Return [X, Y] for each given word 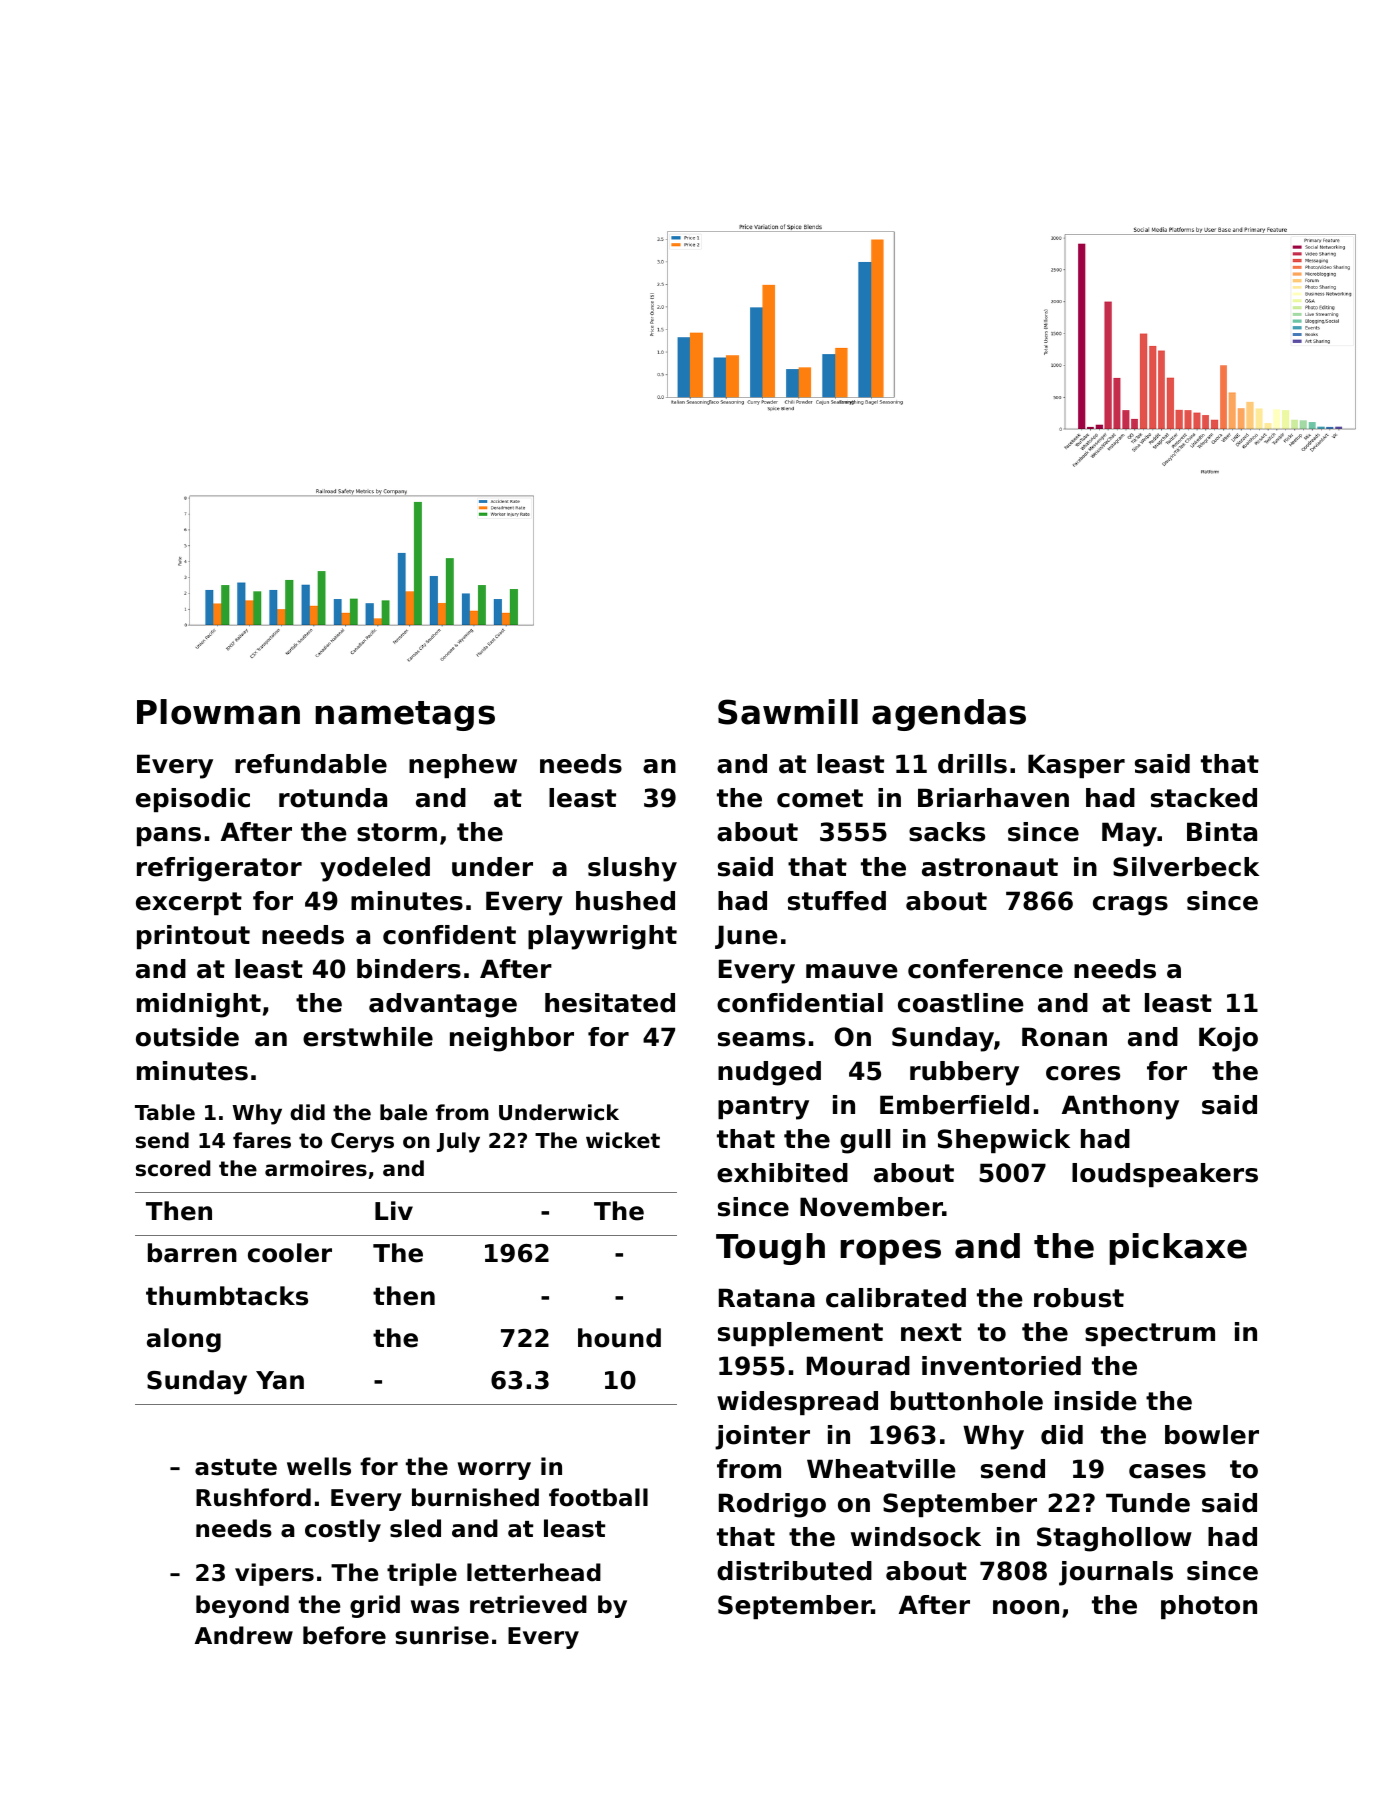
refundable [311, 764]
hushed [625, 901]
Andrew [244, 1635]
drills [972, 764]
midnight [199, 1005]
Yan [280, 1380]
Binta [1222, 832]
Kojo [1228, 1039]
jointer [762, 1437]
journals [1116, 1573]
